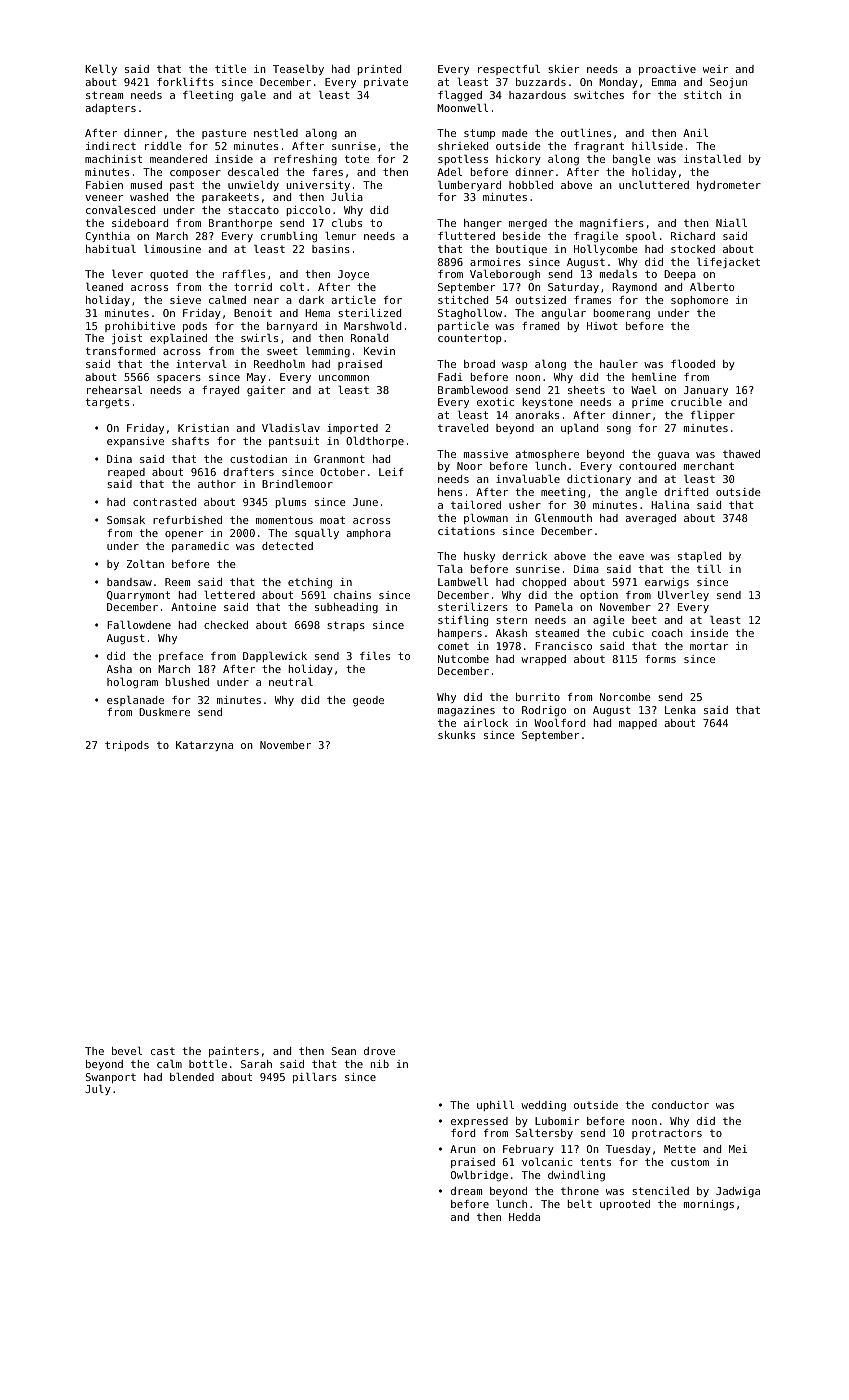  Describe the element at coordinates (463, 1149) in the screenshot. I see `Arun` at that location.
